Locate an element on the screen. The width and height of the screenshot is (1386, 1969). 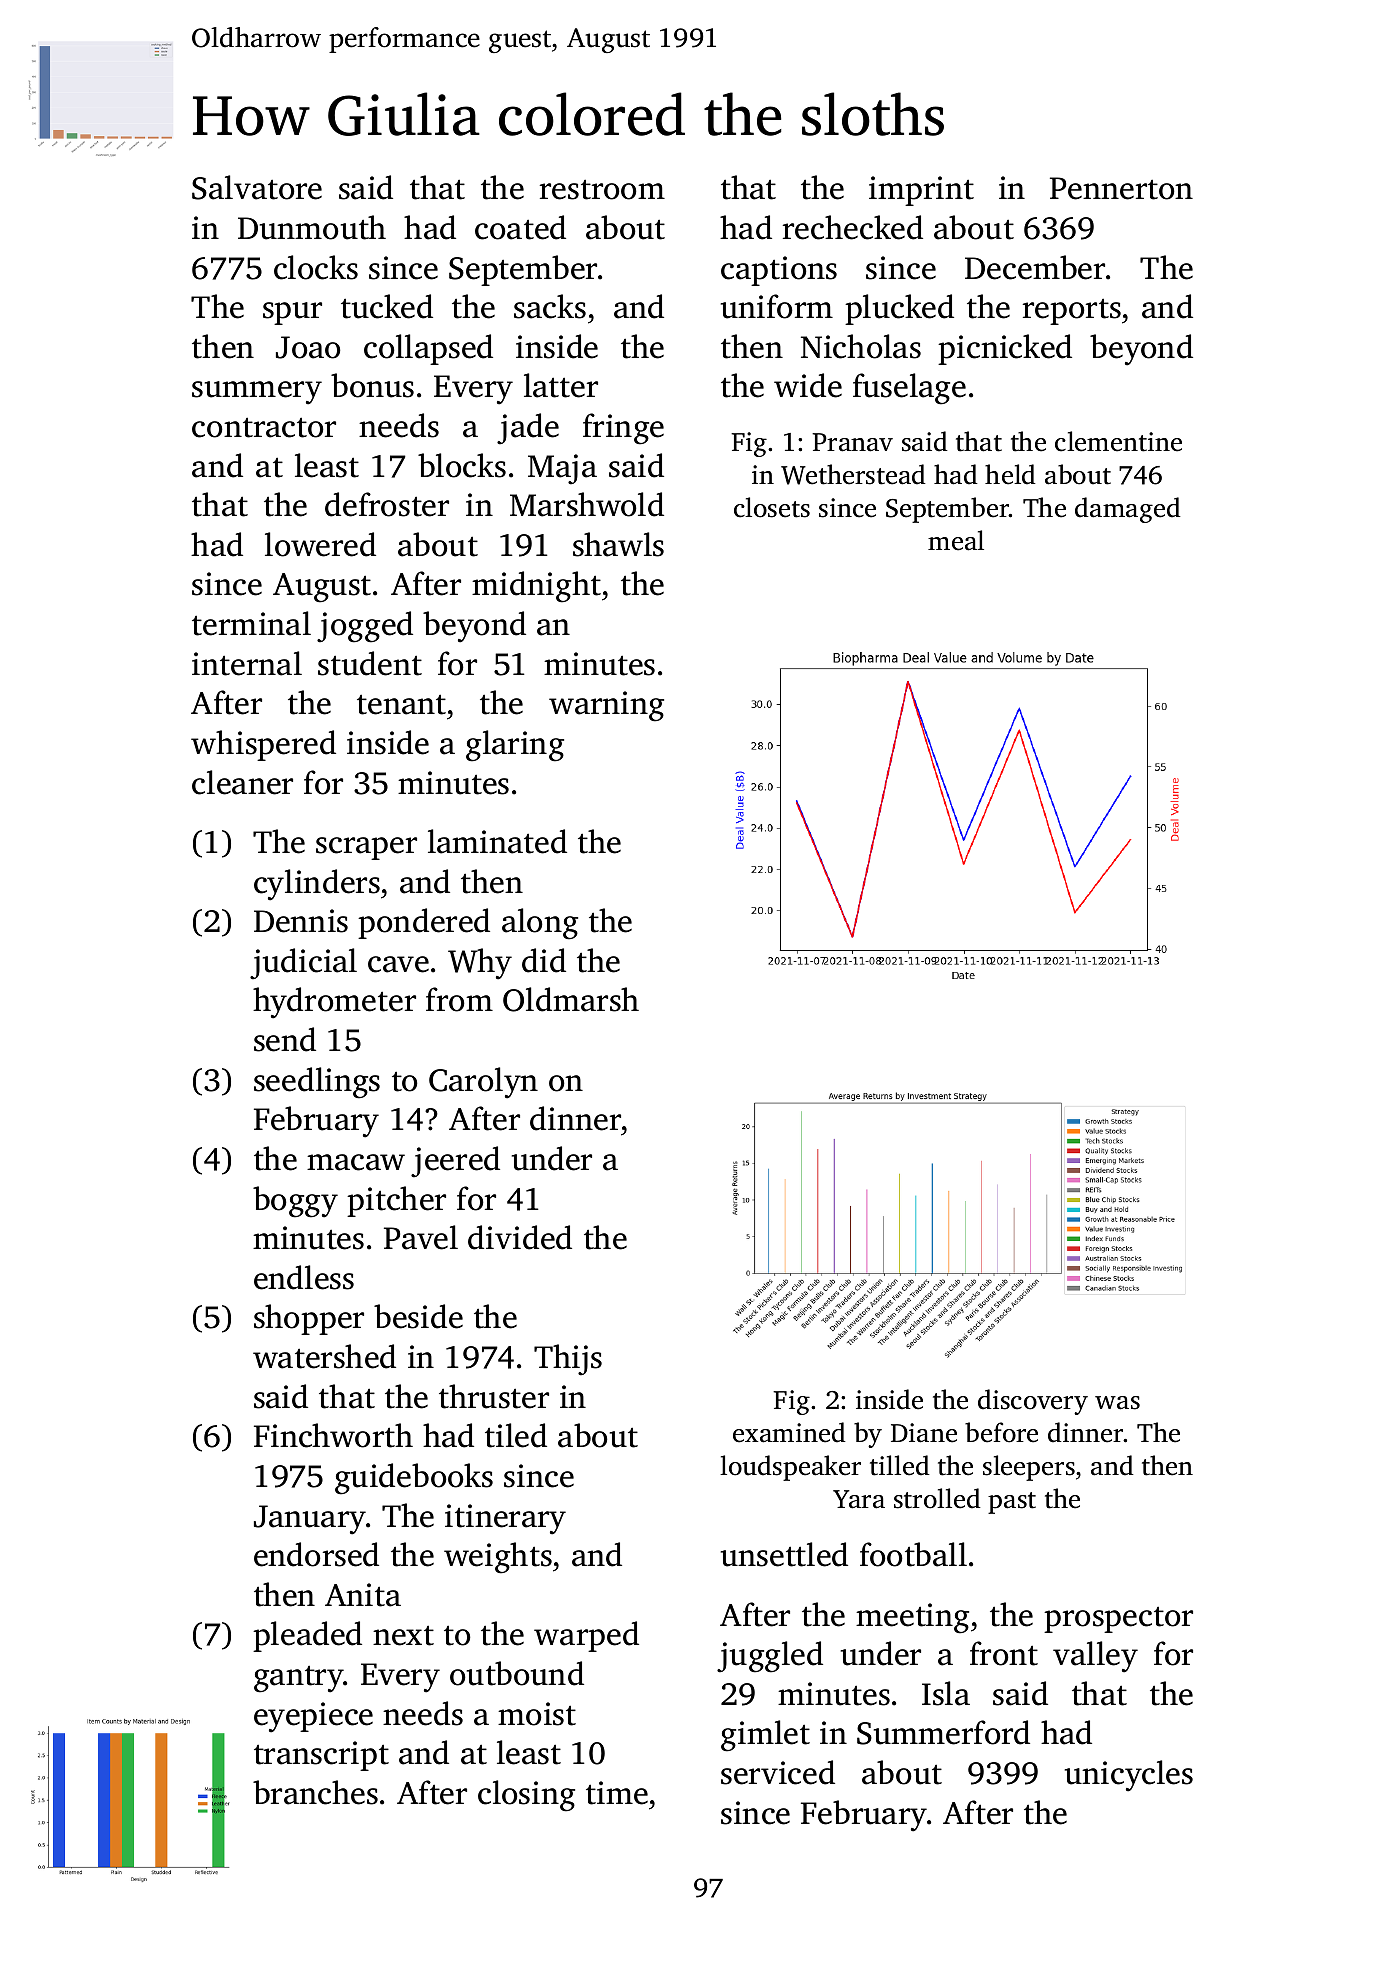
collapsed is located at coordinates (428, 349).
